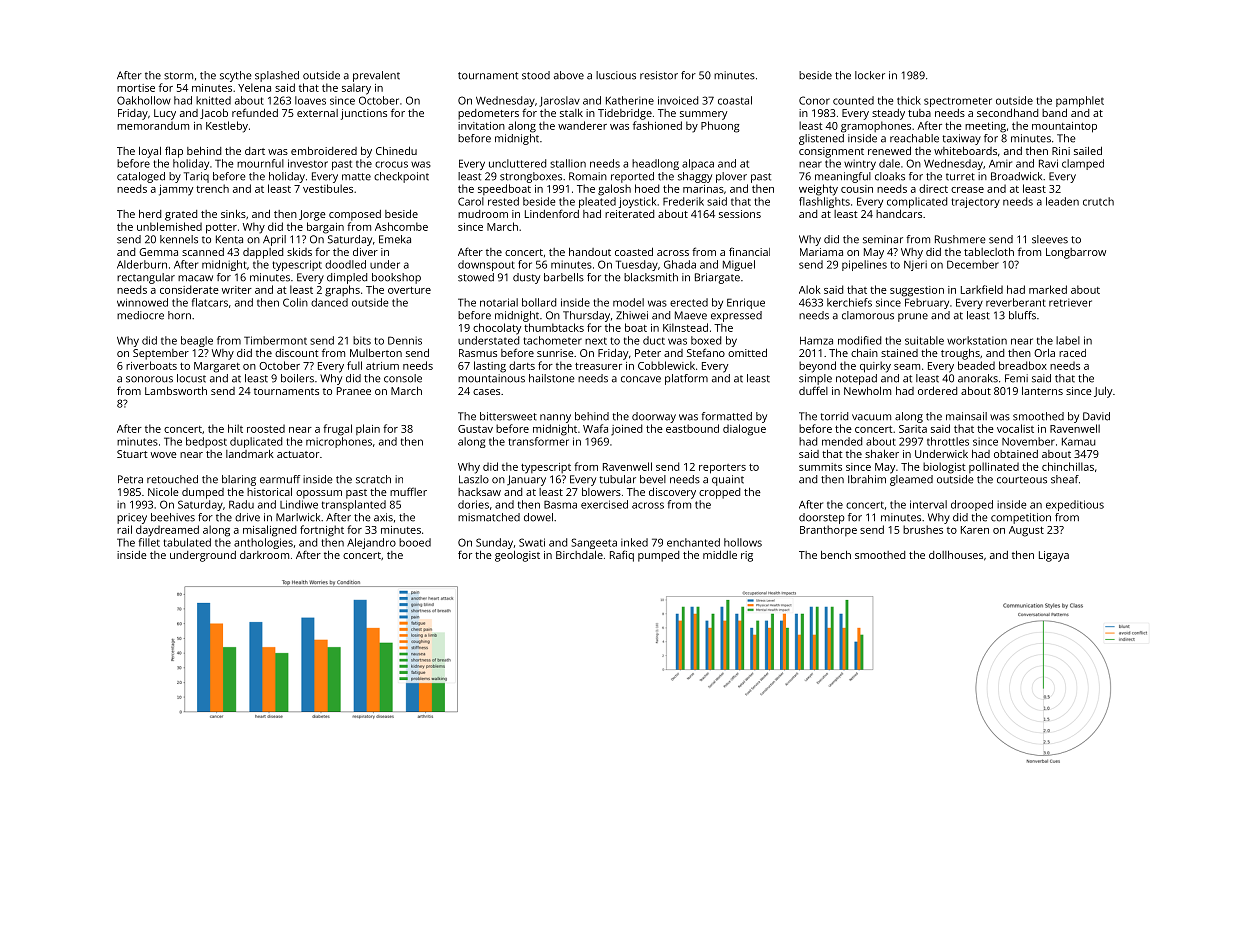 This page has width=1233, height=952. I want to click on daydreamed, so click(167, 531).
